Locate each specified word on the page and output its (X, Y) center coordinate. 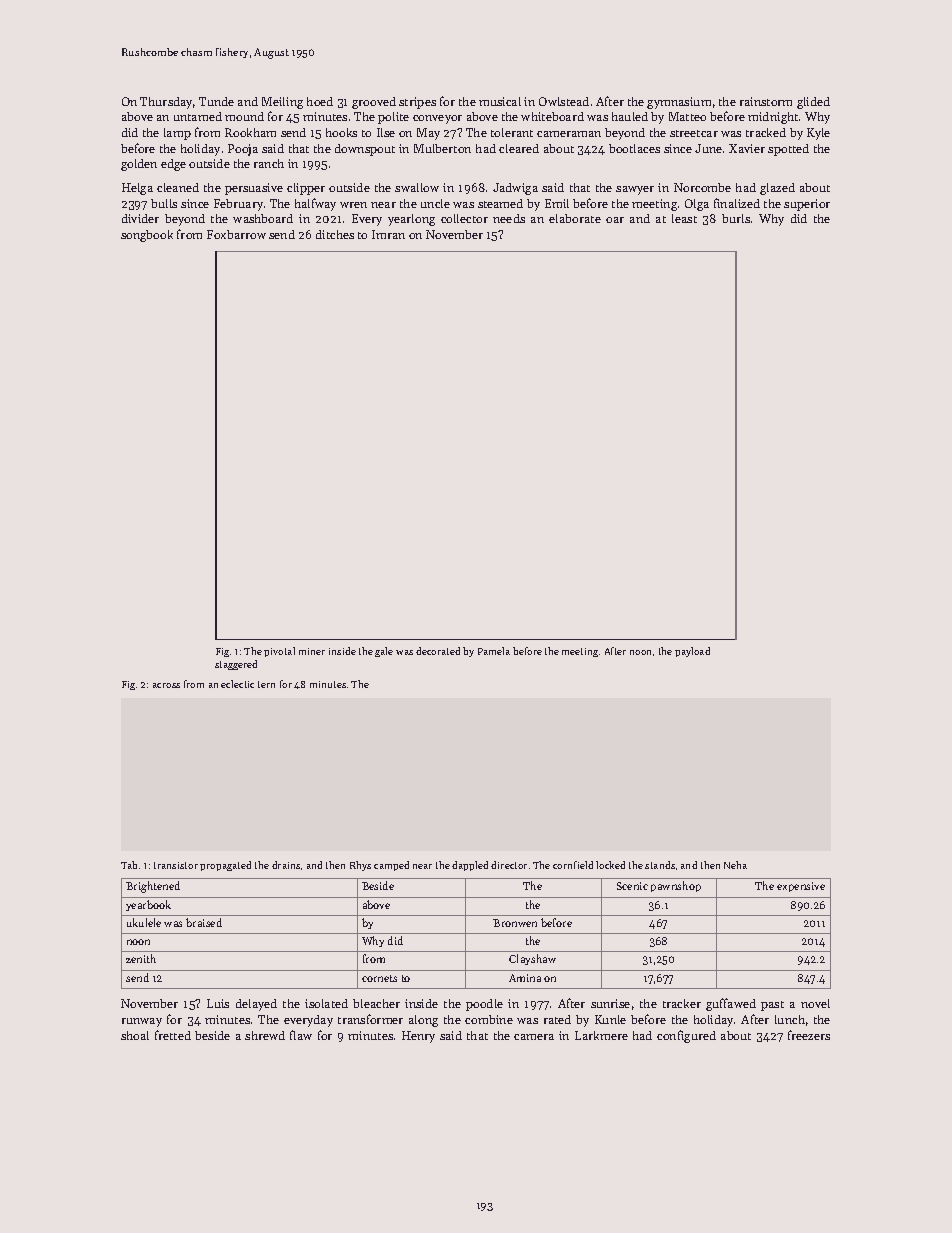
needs (509, 218)
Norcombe (702, 187)
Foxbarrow (236, 234)
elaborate (575, 218)
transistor (176, 865)
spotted (788, 150)
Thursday (166, 103)
